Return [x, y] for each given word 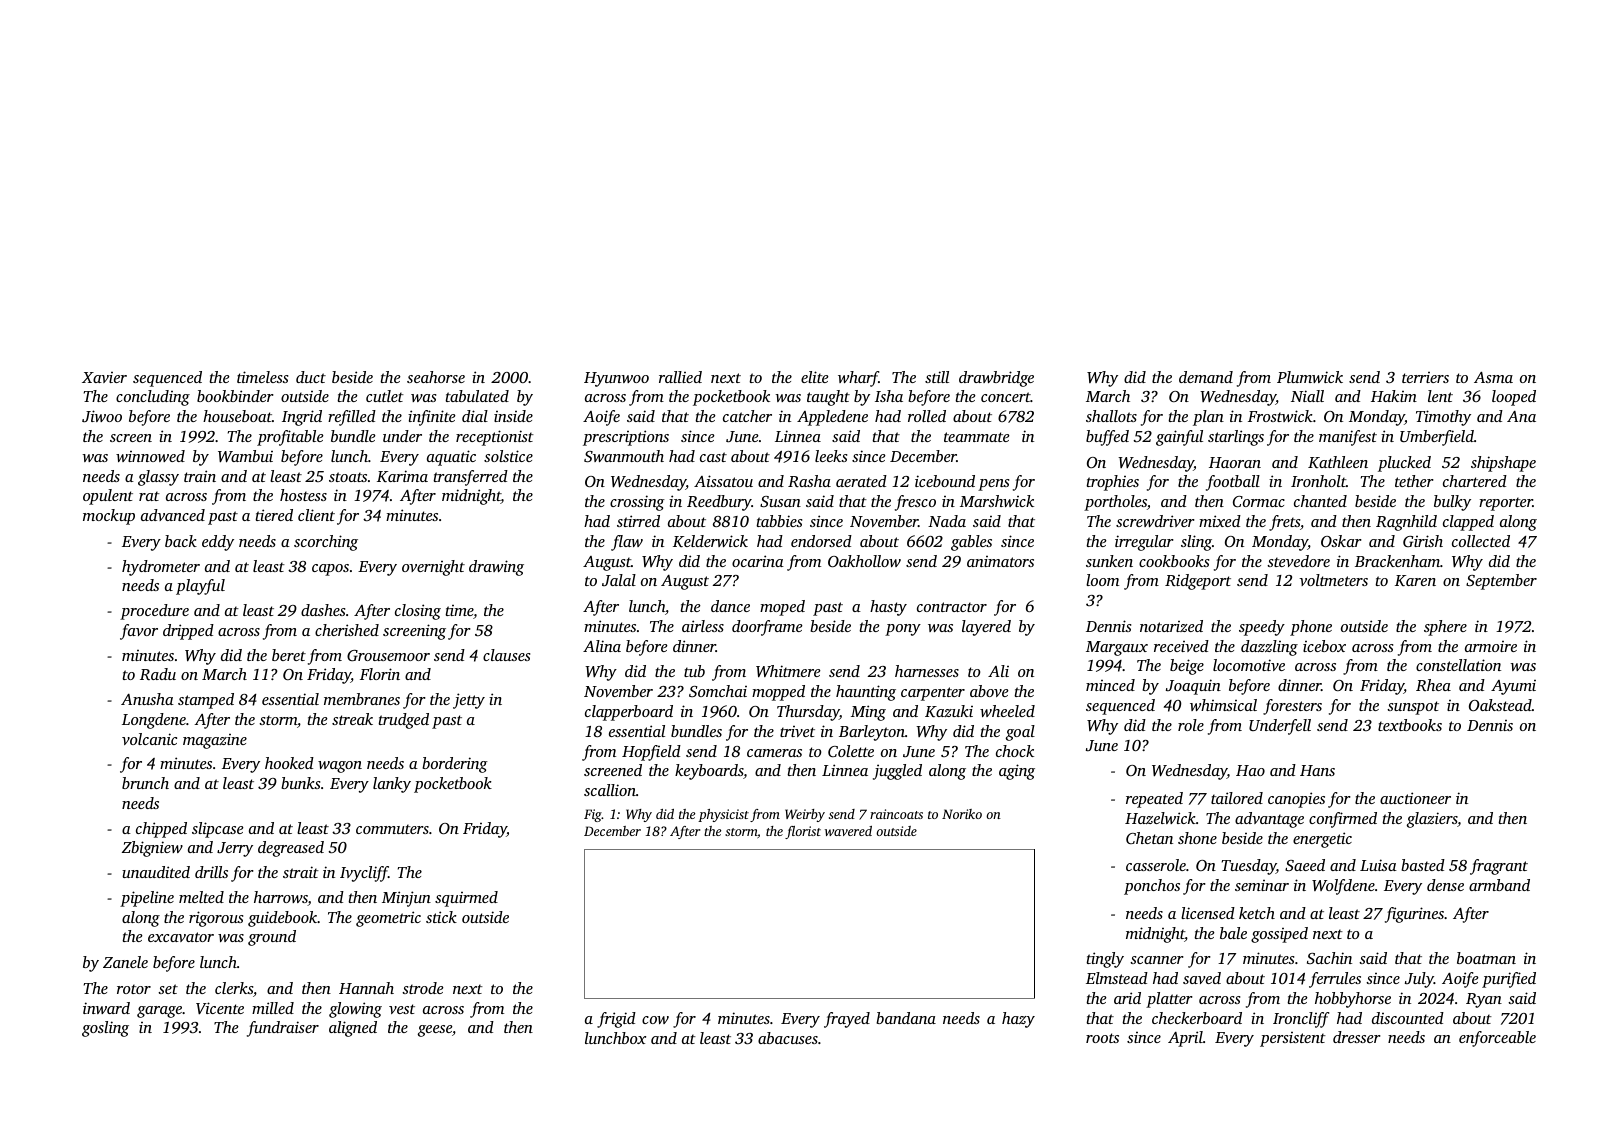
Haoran [1235, 462]
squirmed [466, 899]
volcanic [149, 739]
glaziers [1432, 820]
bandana [906, 1018]
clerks [234, 988]
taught [828, 398]
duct [311, 377]
